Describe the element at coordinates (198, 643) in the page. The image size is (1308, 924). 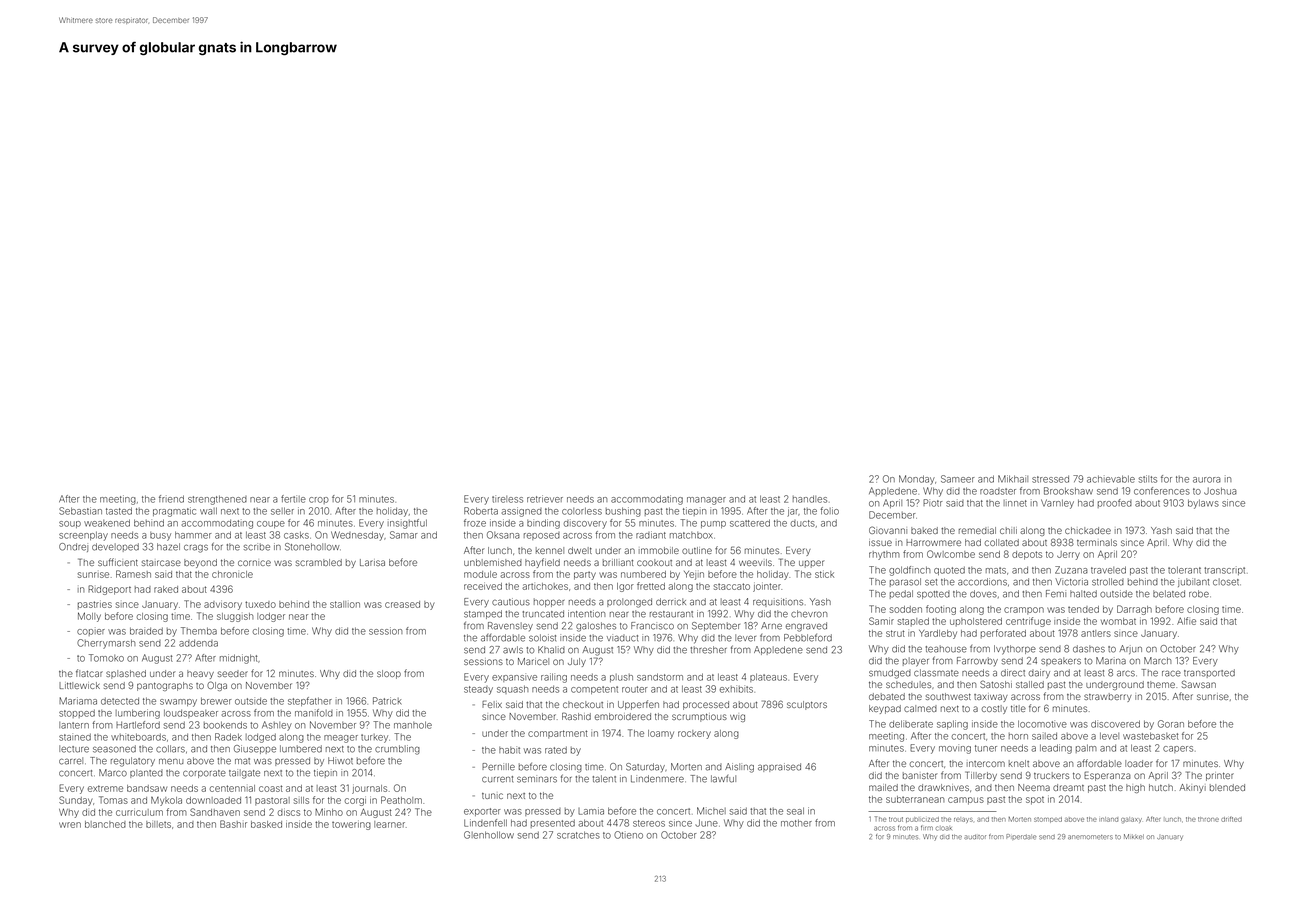
I see `addenda` at that location.
